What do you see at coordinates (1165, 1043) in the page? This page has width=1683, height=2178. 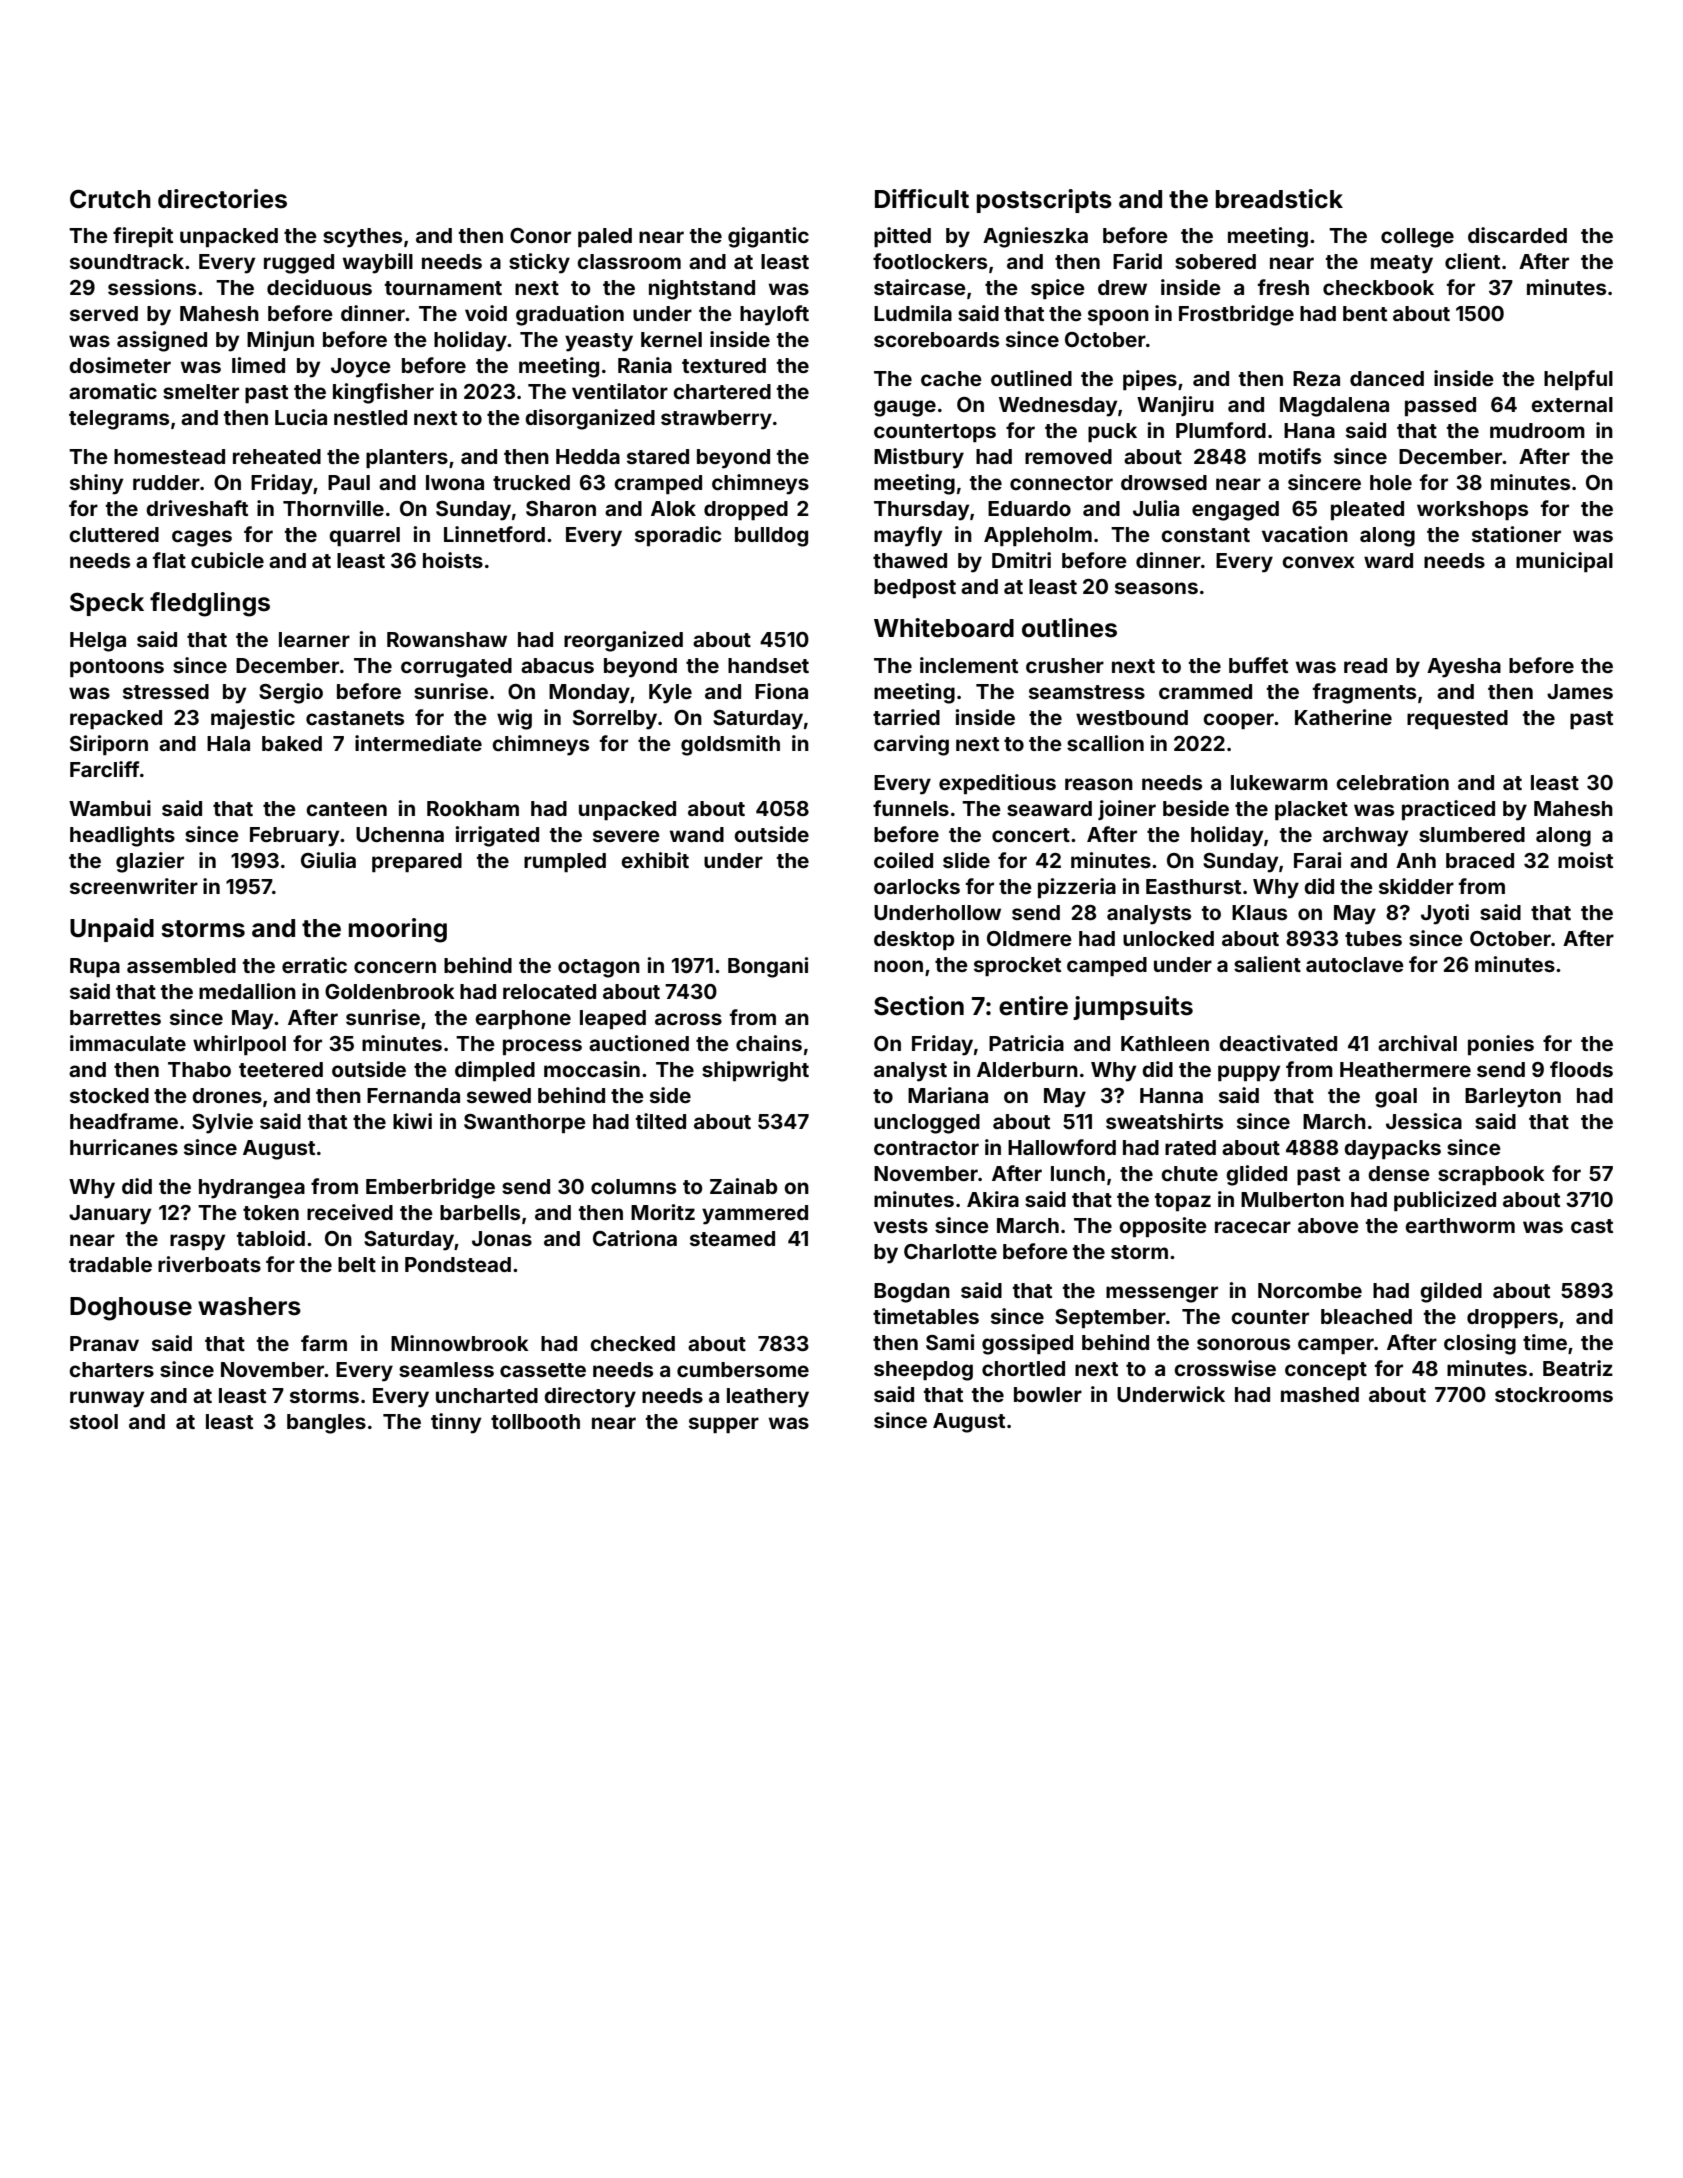 I see `Kathleen` at bounding box center [1165, 1043].
